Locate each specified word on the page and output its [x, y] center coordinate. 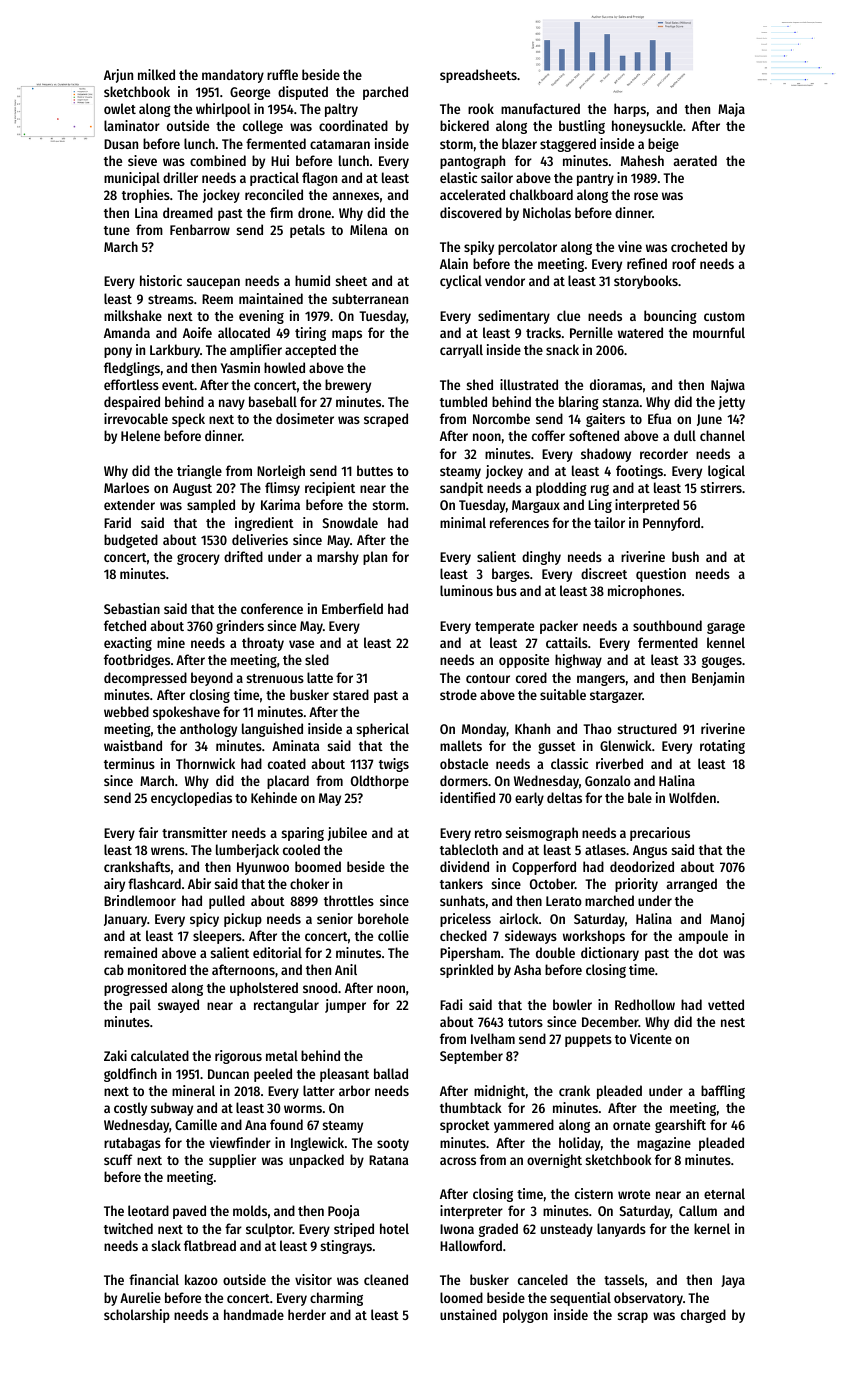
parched [385, 93]
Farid [117, 522]
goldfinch [130, 1075]
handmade [254, 1314]
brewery [348, 386]
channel [722, 435]
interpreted [647, 506]
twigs [394, 765]
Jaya [733, 1281]
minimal [463, 522]
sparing [303, 834]
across [458, 1161]
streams [171, 299]
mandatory [233, 76]
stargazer [616, 697]
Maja [731, 110]
